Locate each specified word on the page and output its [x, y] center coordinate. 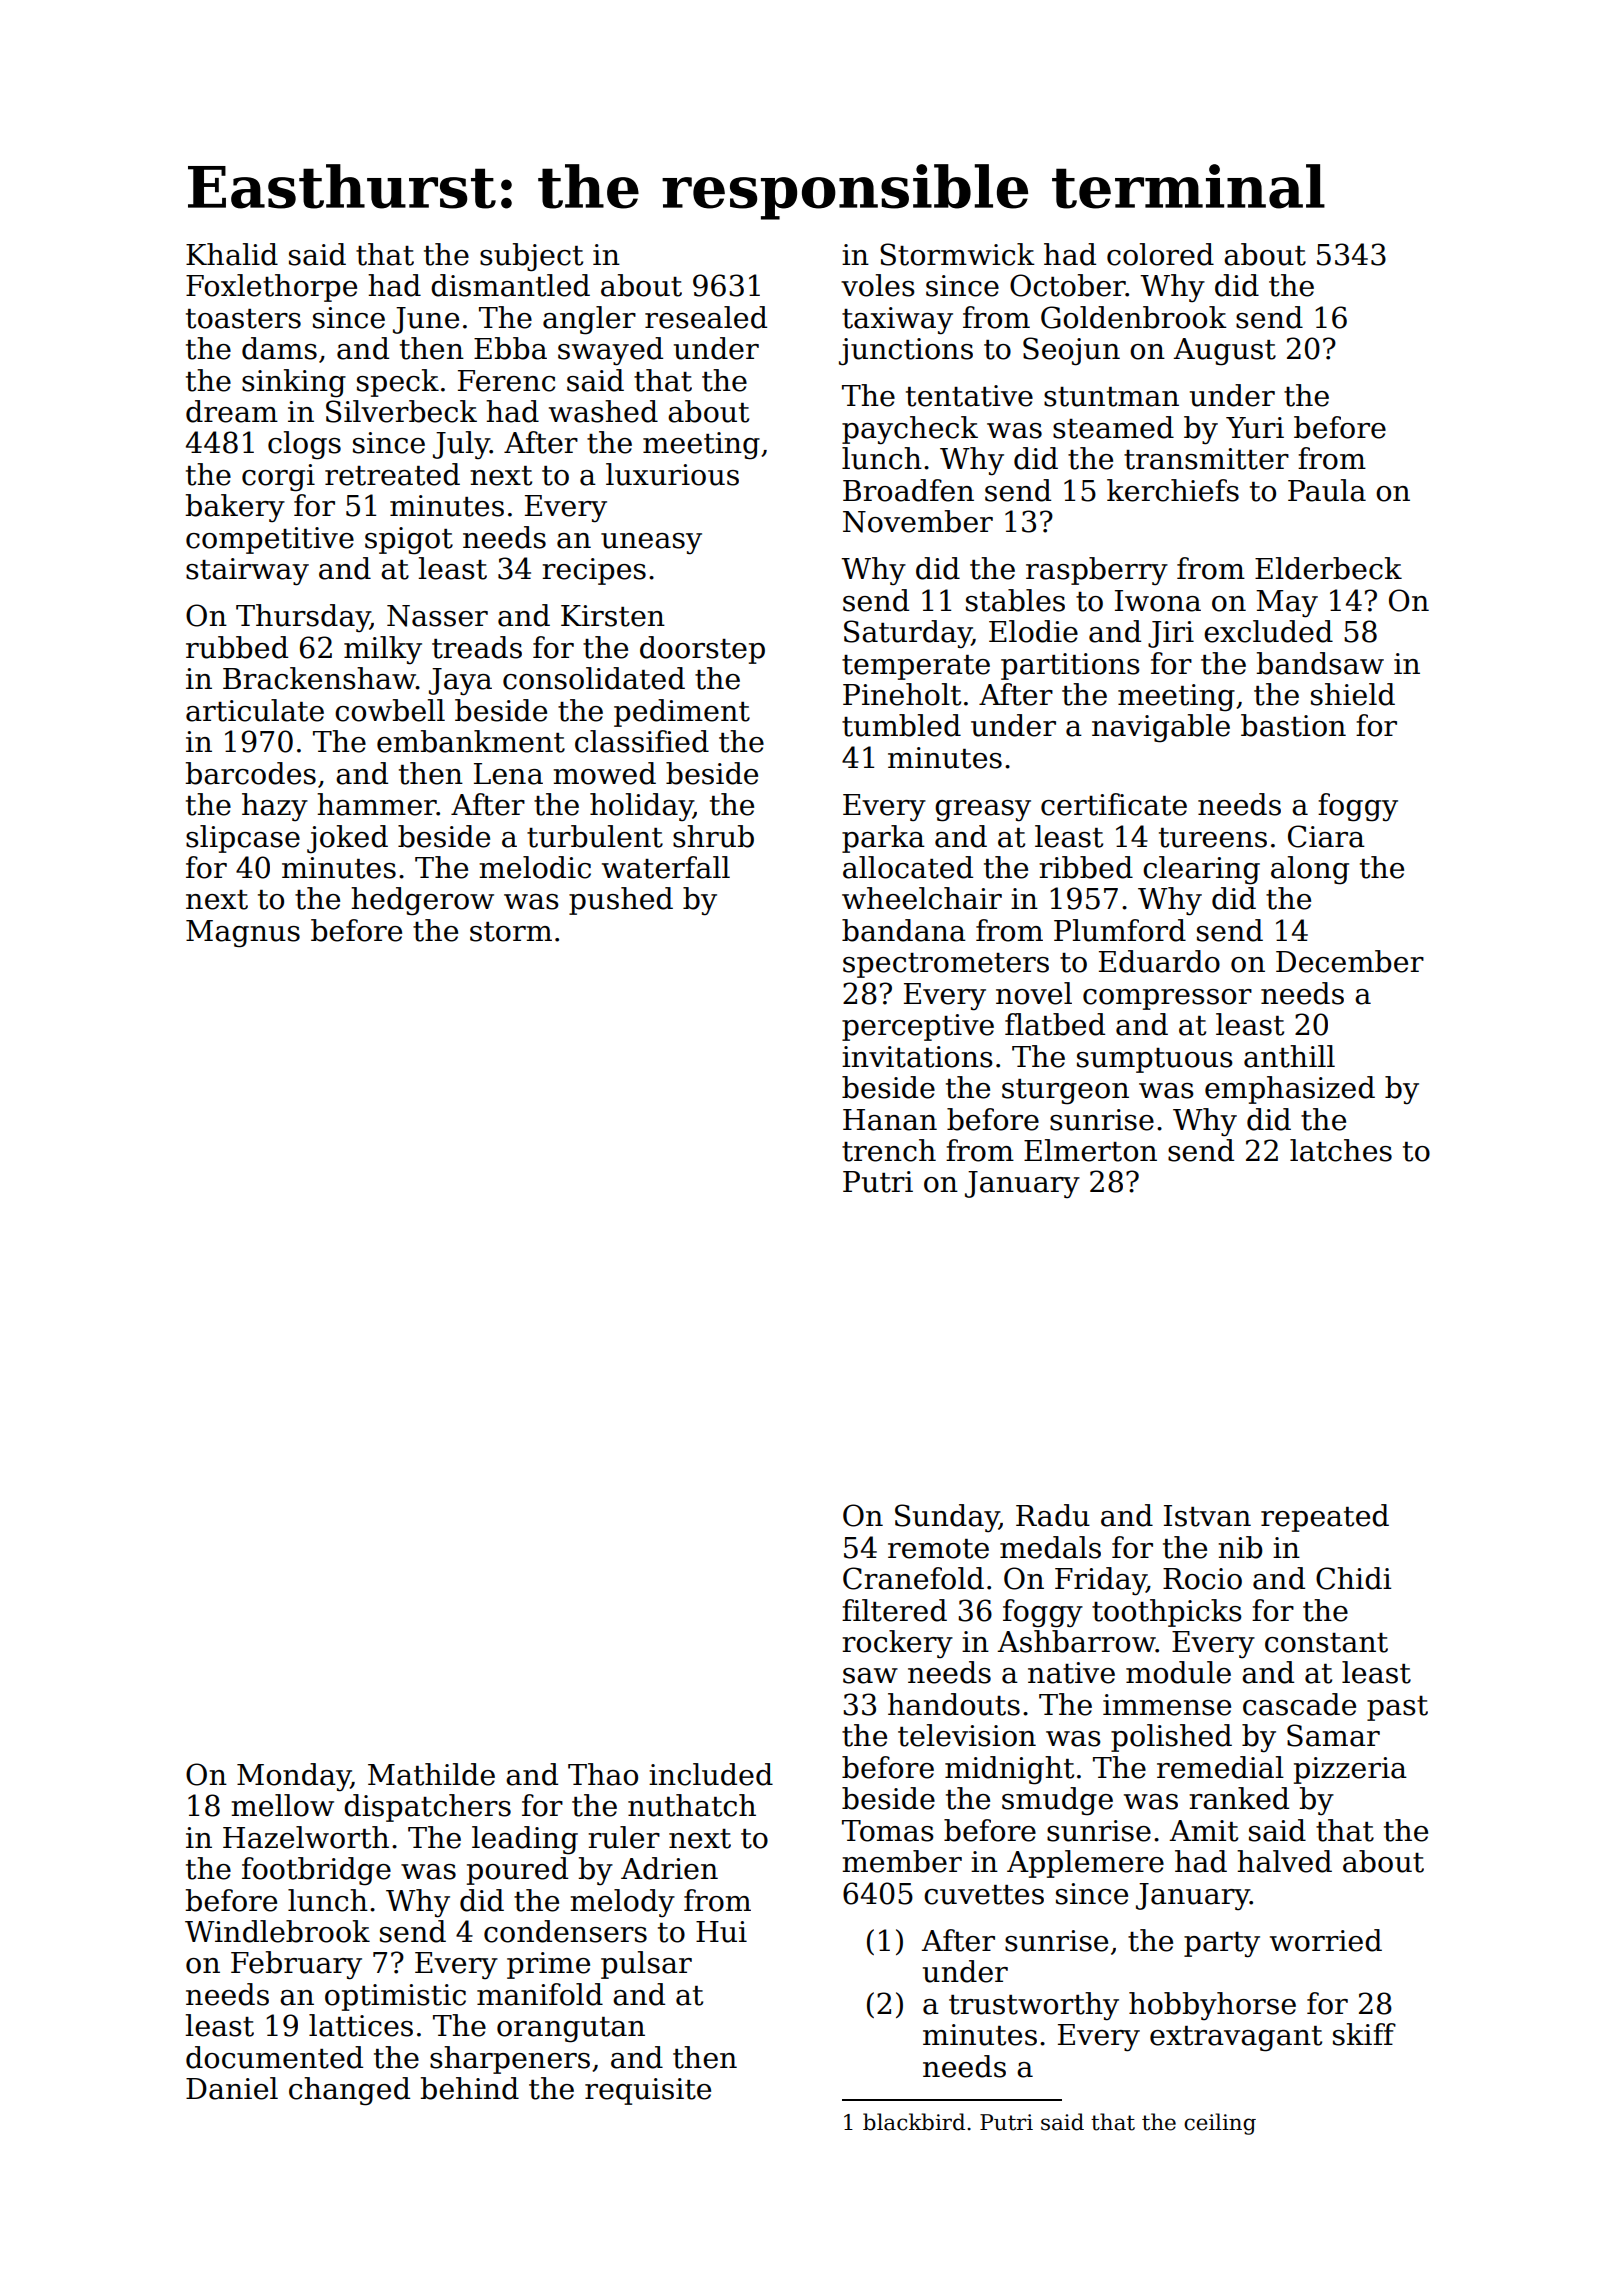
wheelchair [922, 898]
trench [889, 1150]
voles [878, 285]
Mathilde [431, 1774]
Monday [294, 1777]
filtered [894, 1610]
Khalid [232, 254]
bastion [1293, 725]
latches [1341, 1150]
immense [1167, 1705]
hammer [377, 804]
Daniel [232, 2088]
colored [1160, 254]
